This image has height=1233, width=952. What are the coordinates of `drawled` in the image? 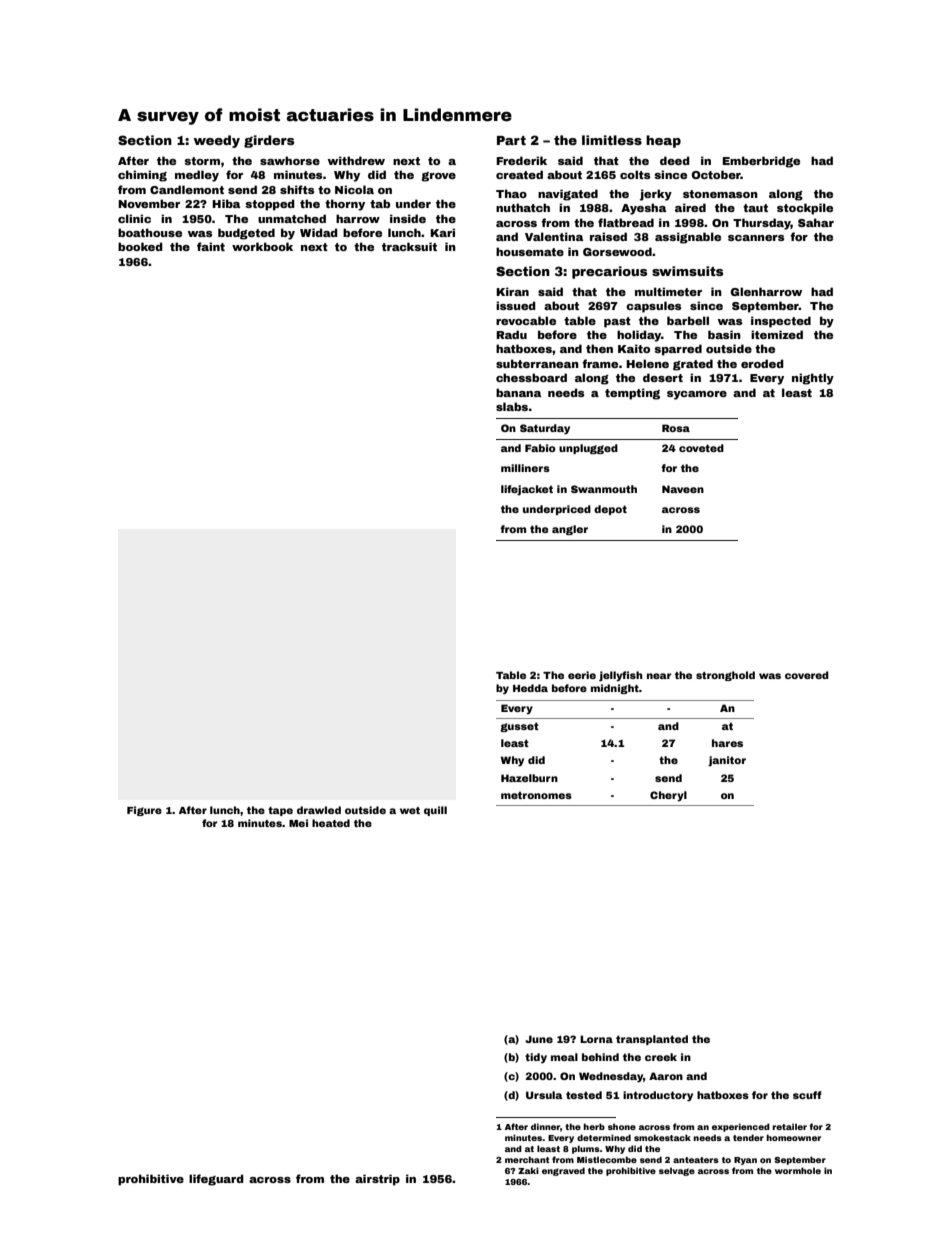 It's located at (319, 810).
